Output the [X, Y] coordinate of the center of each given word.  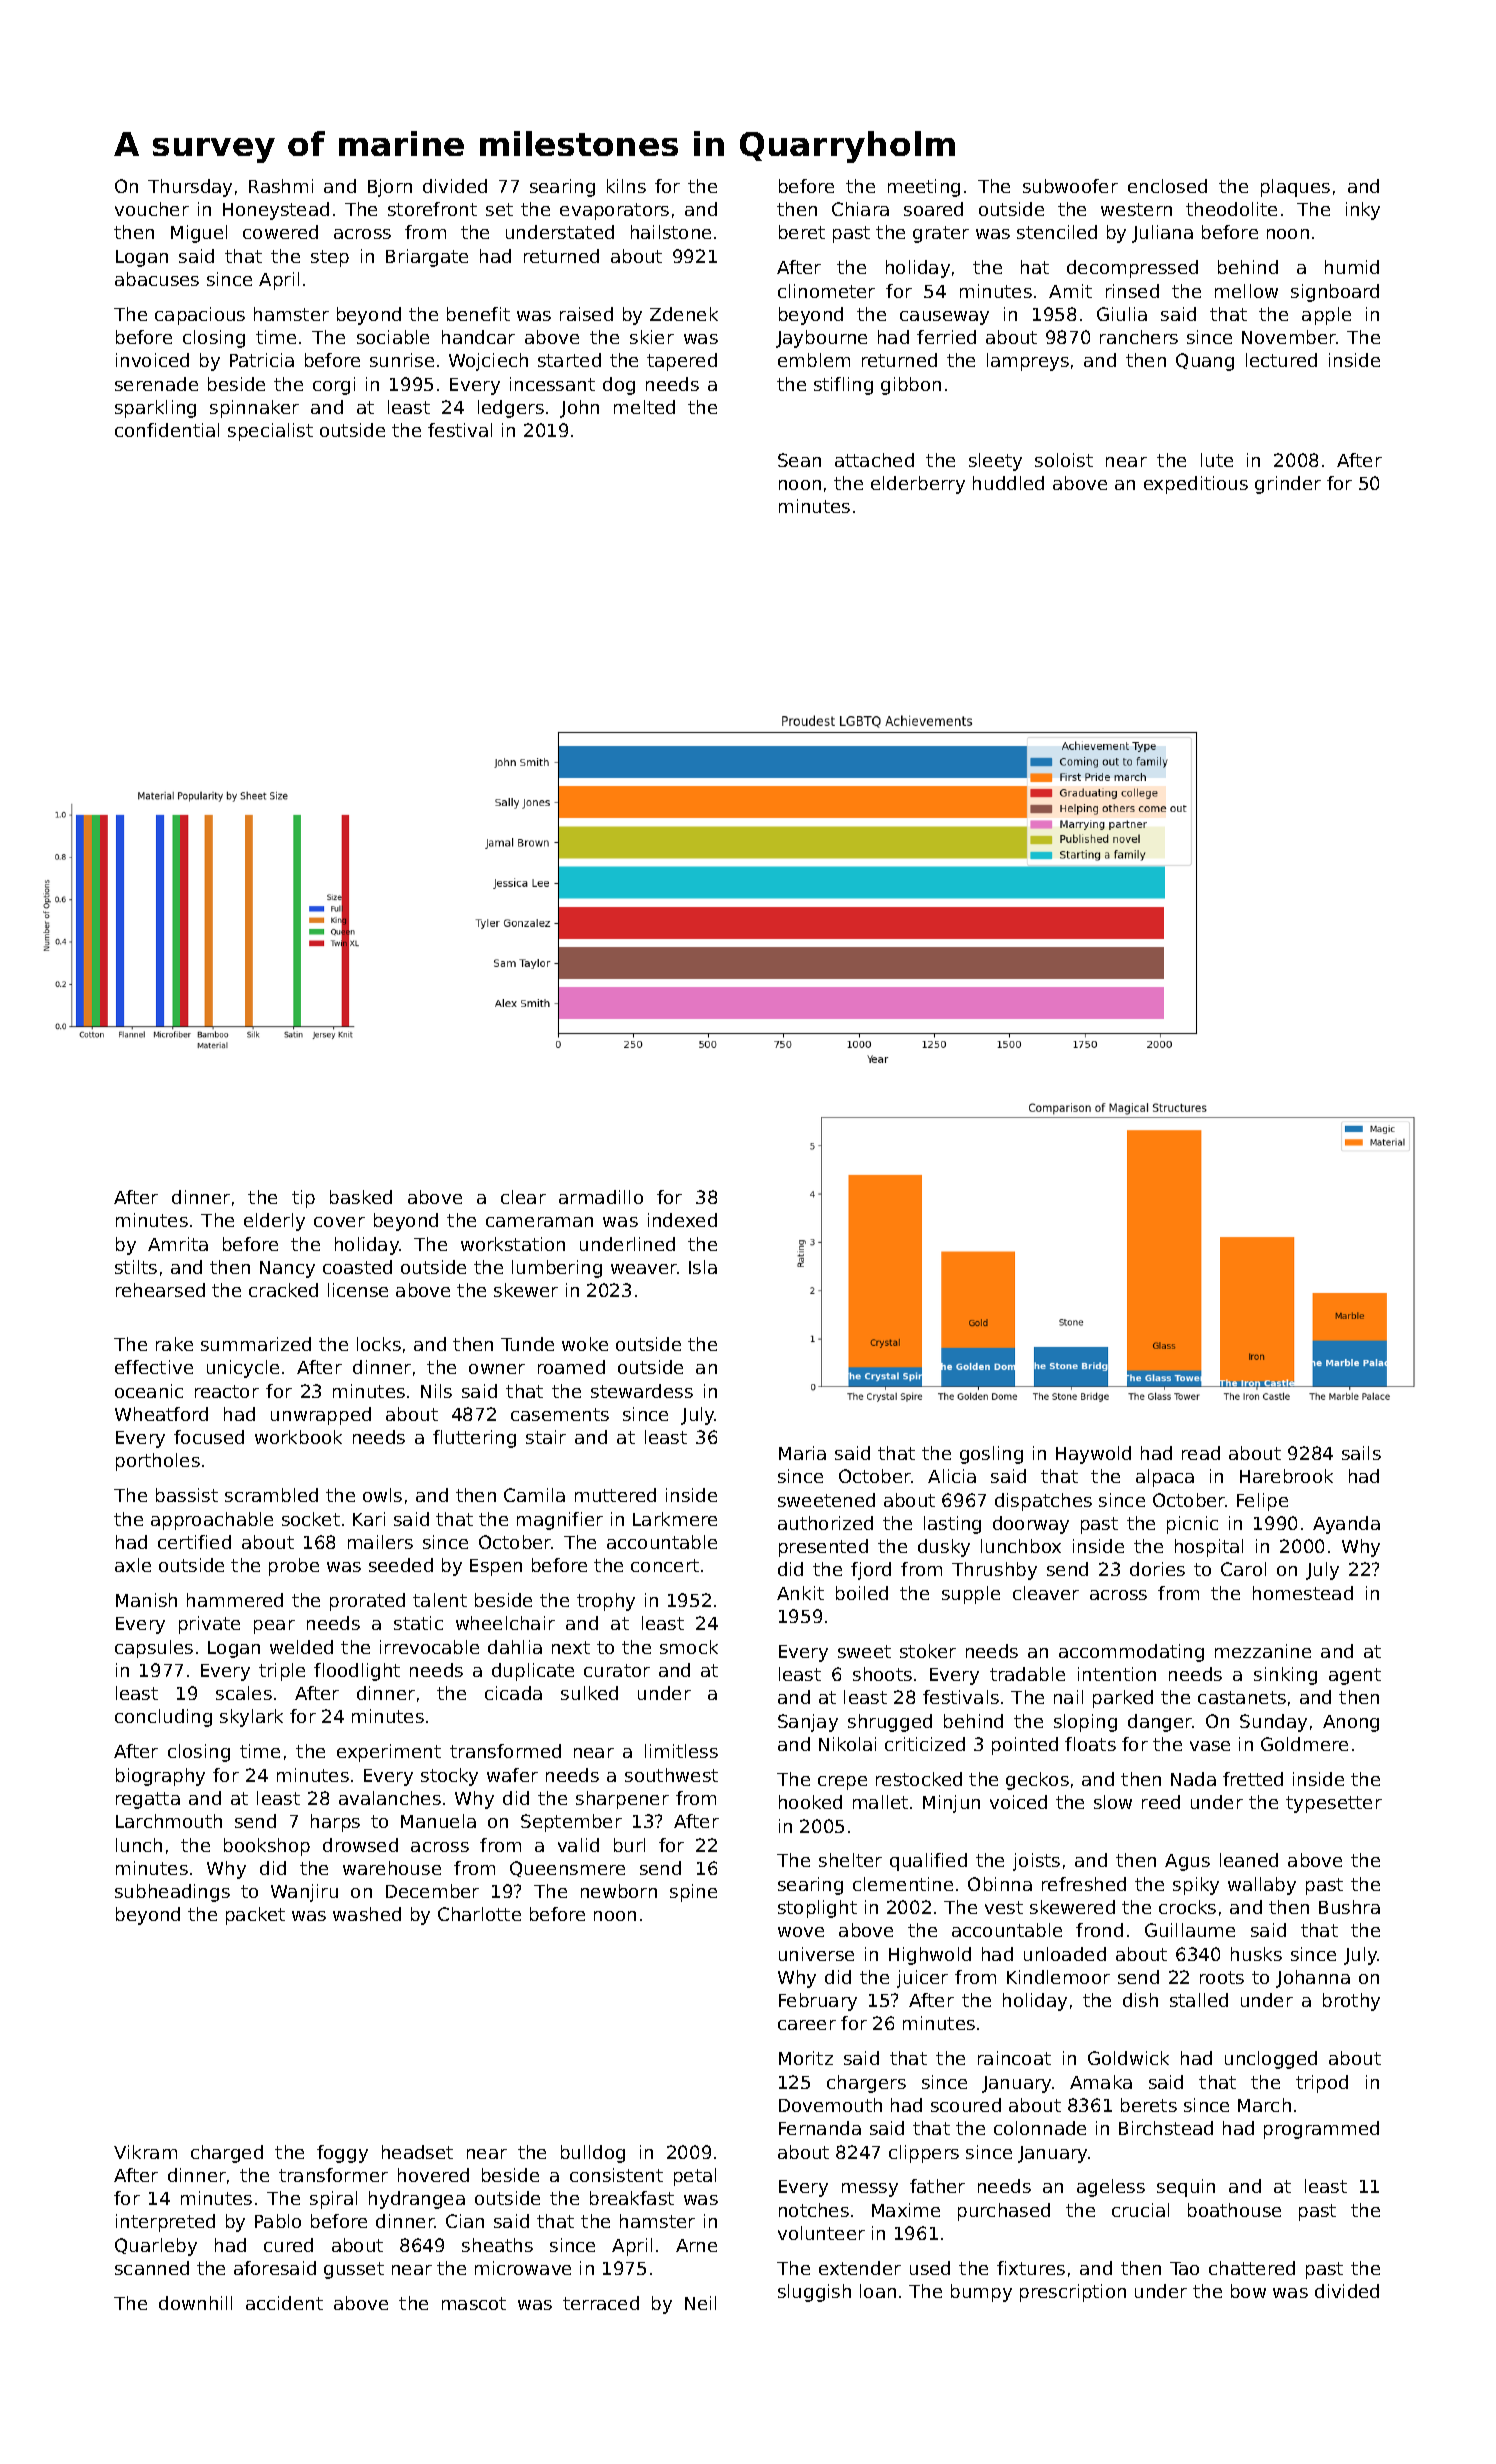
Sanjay [808, 1723]
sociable [393, 337]
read [1201, 1453]
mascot [474, 2303]
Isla [703, 1267]
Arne [696, 2245]
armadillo [601, 1197]
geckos [1037, 1781]
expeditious [1196, 485]
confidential [167, 430]
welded [301, 1647]
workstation [513, 1244]
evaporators [614, 211]
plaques [1295, 188]
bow [1248, 2291]
